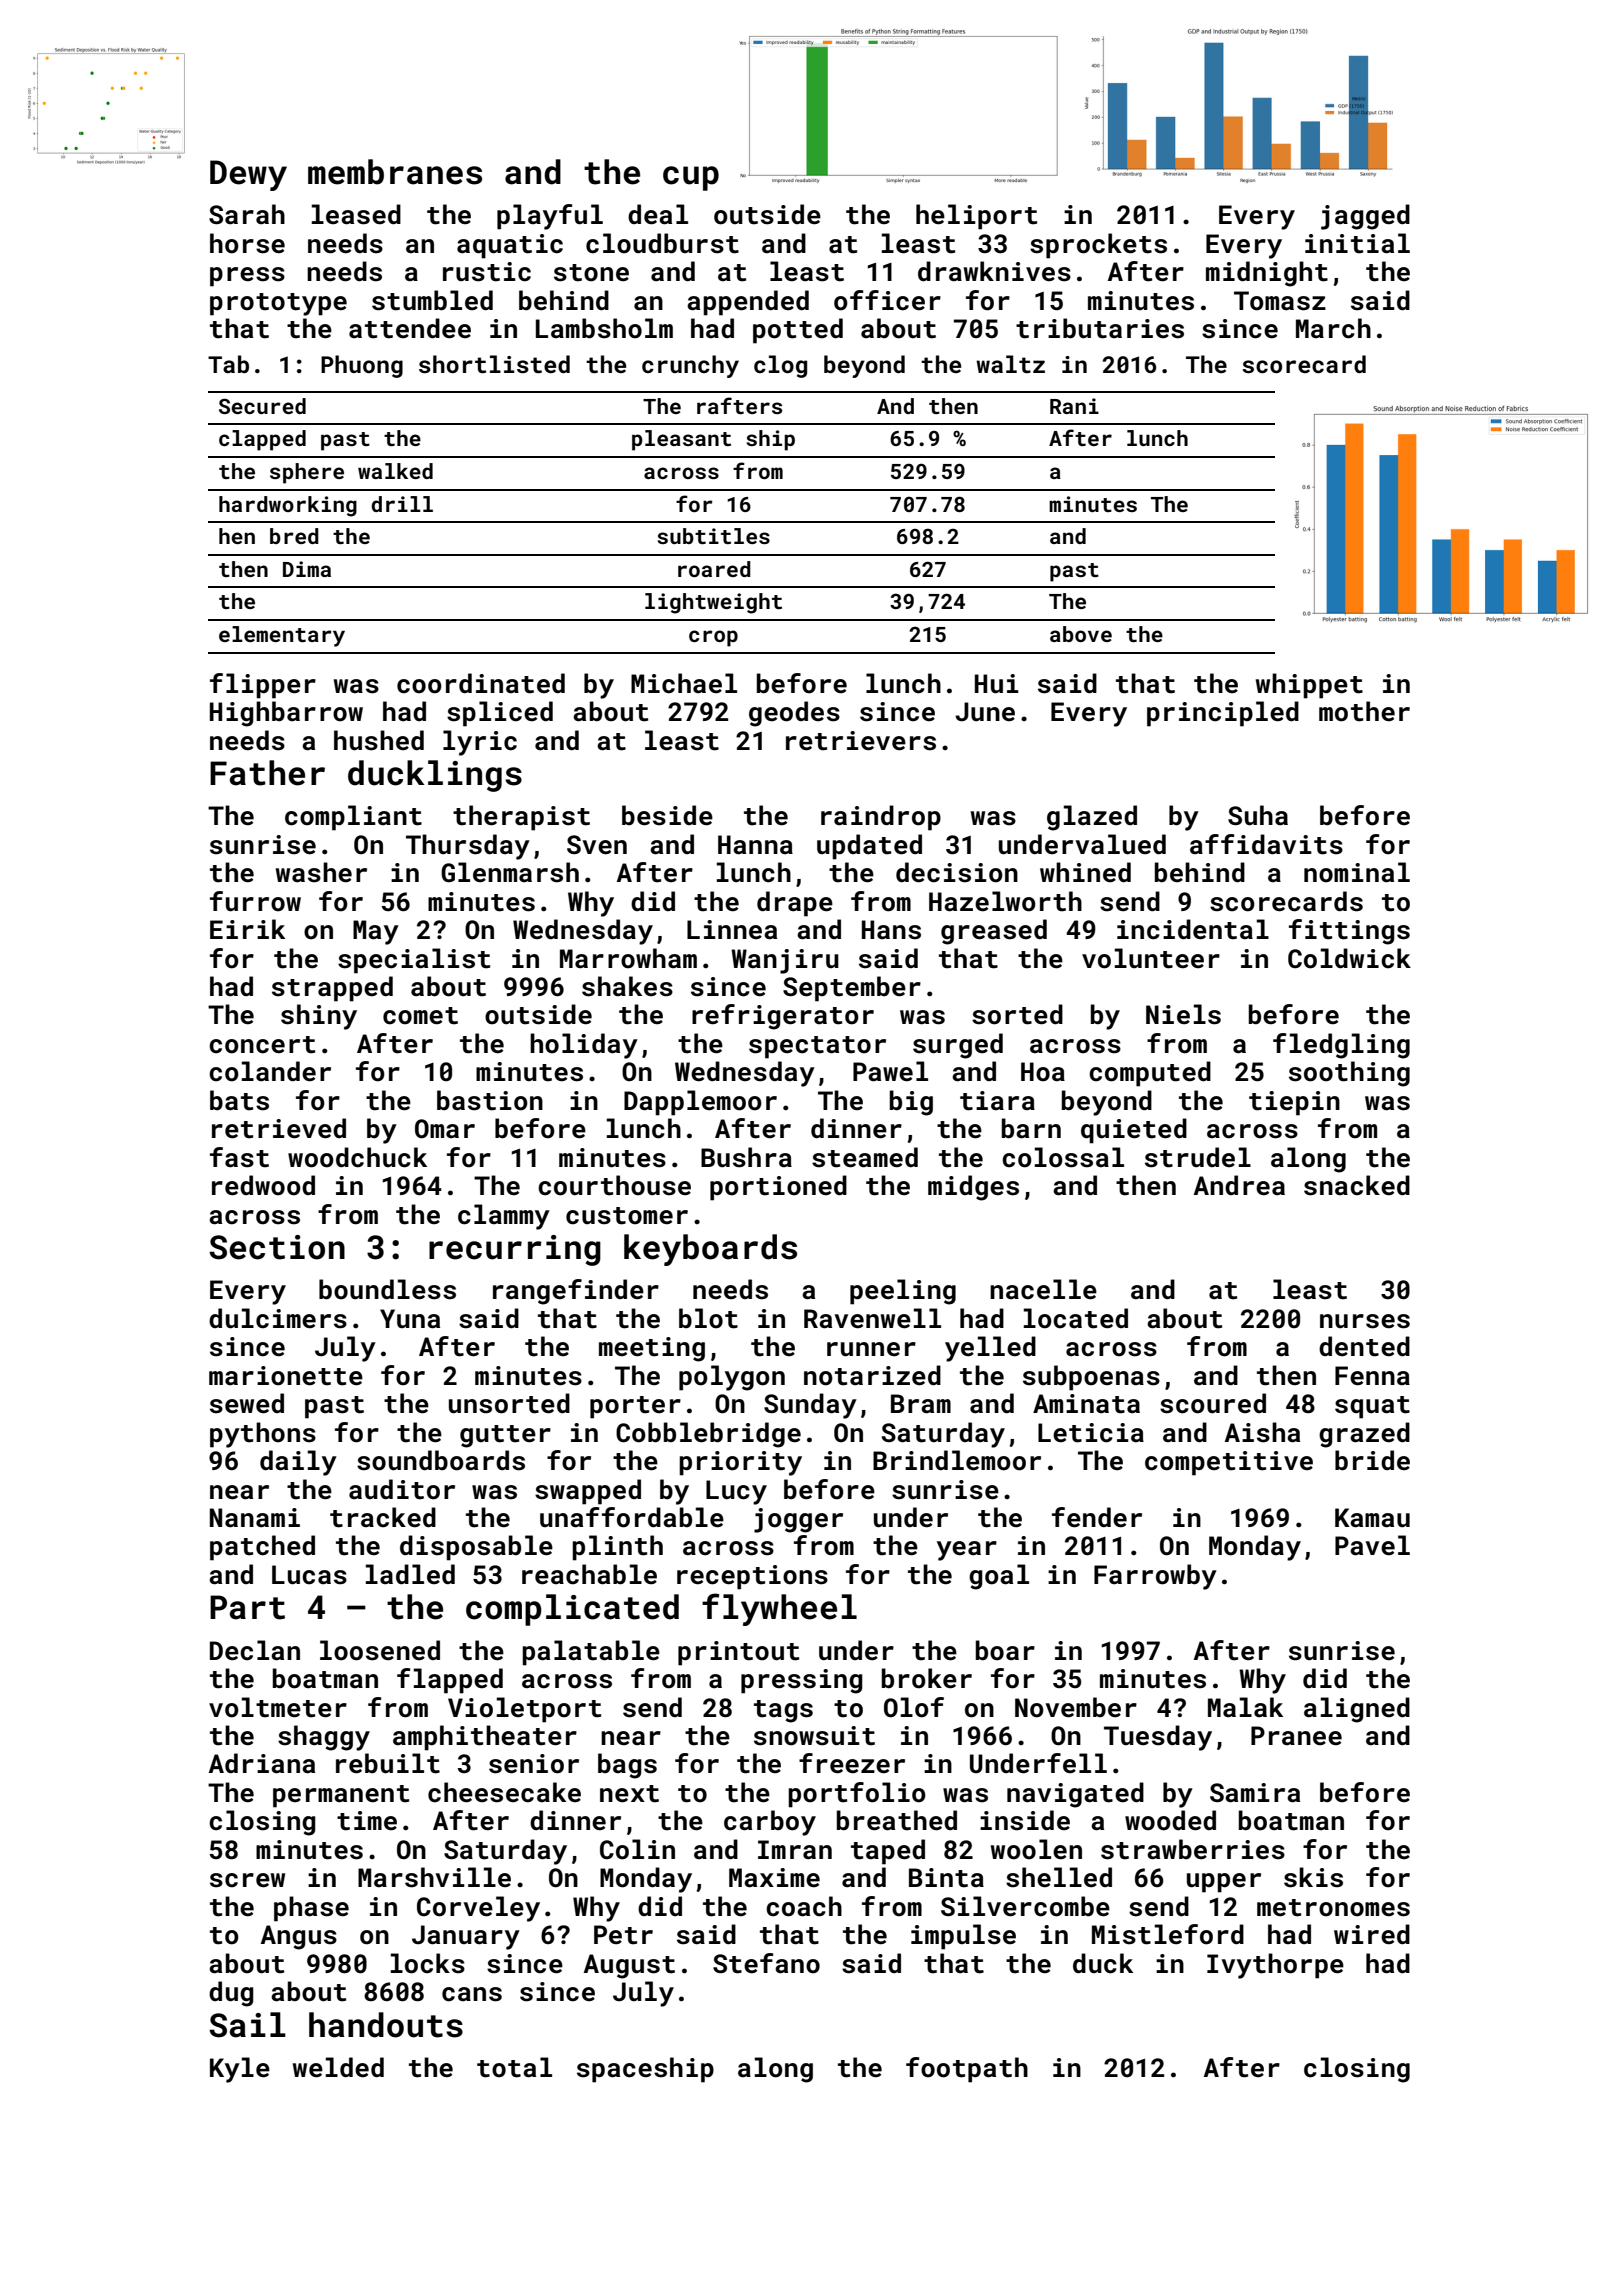 The image size is (1620, 2292). Describe the element at coordinates (691, 178) in the screenshot. I see `cup` at that location.
